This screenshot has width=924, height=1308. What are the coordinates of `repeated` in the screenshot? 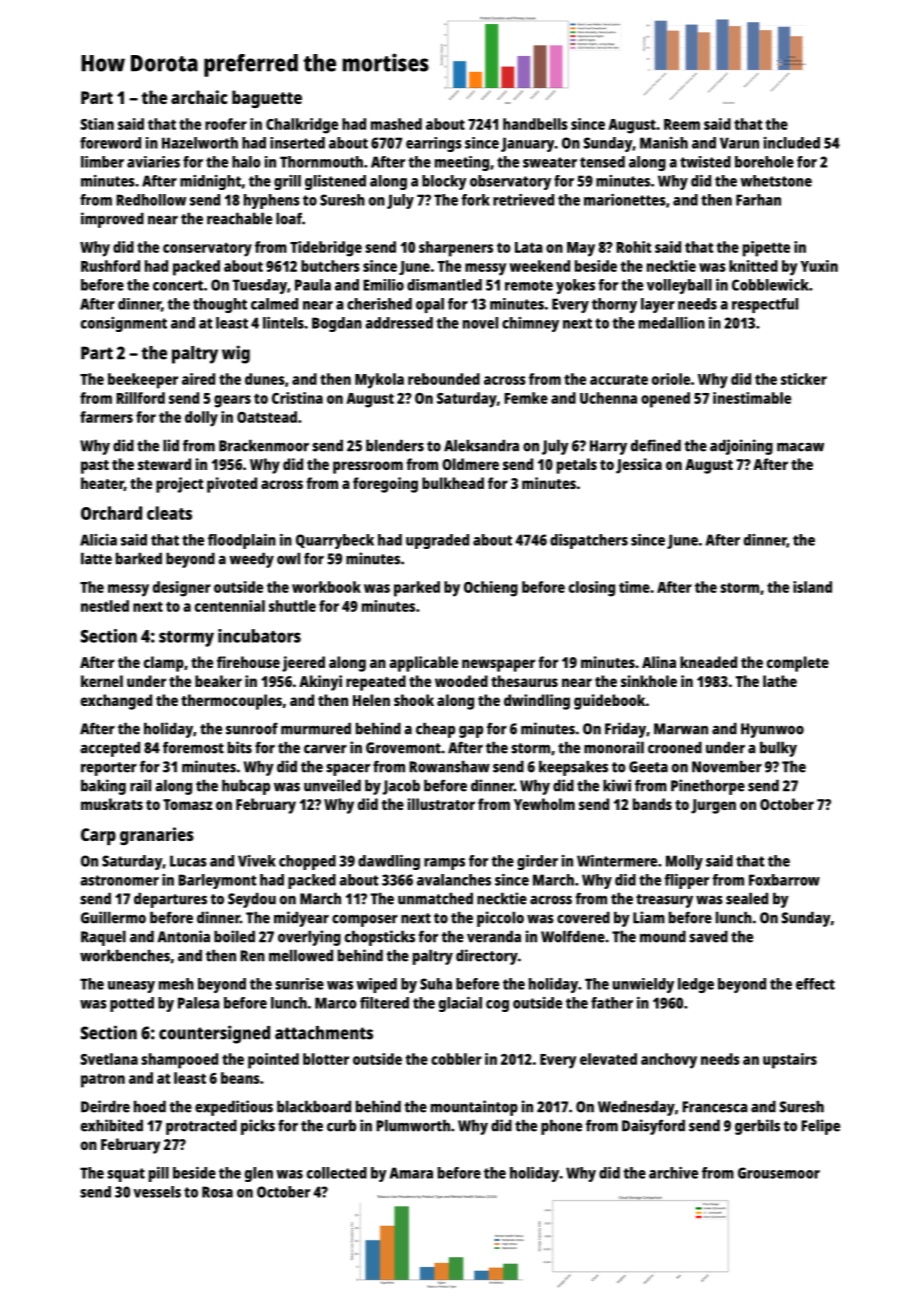 It's located at (376, 683).
